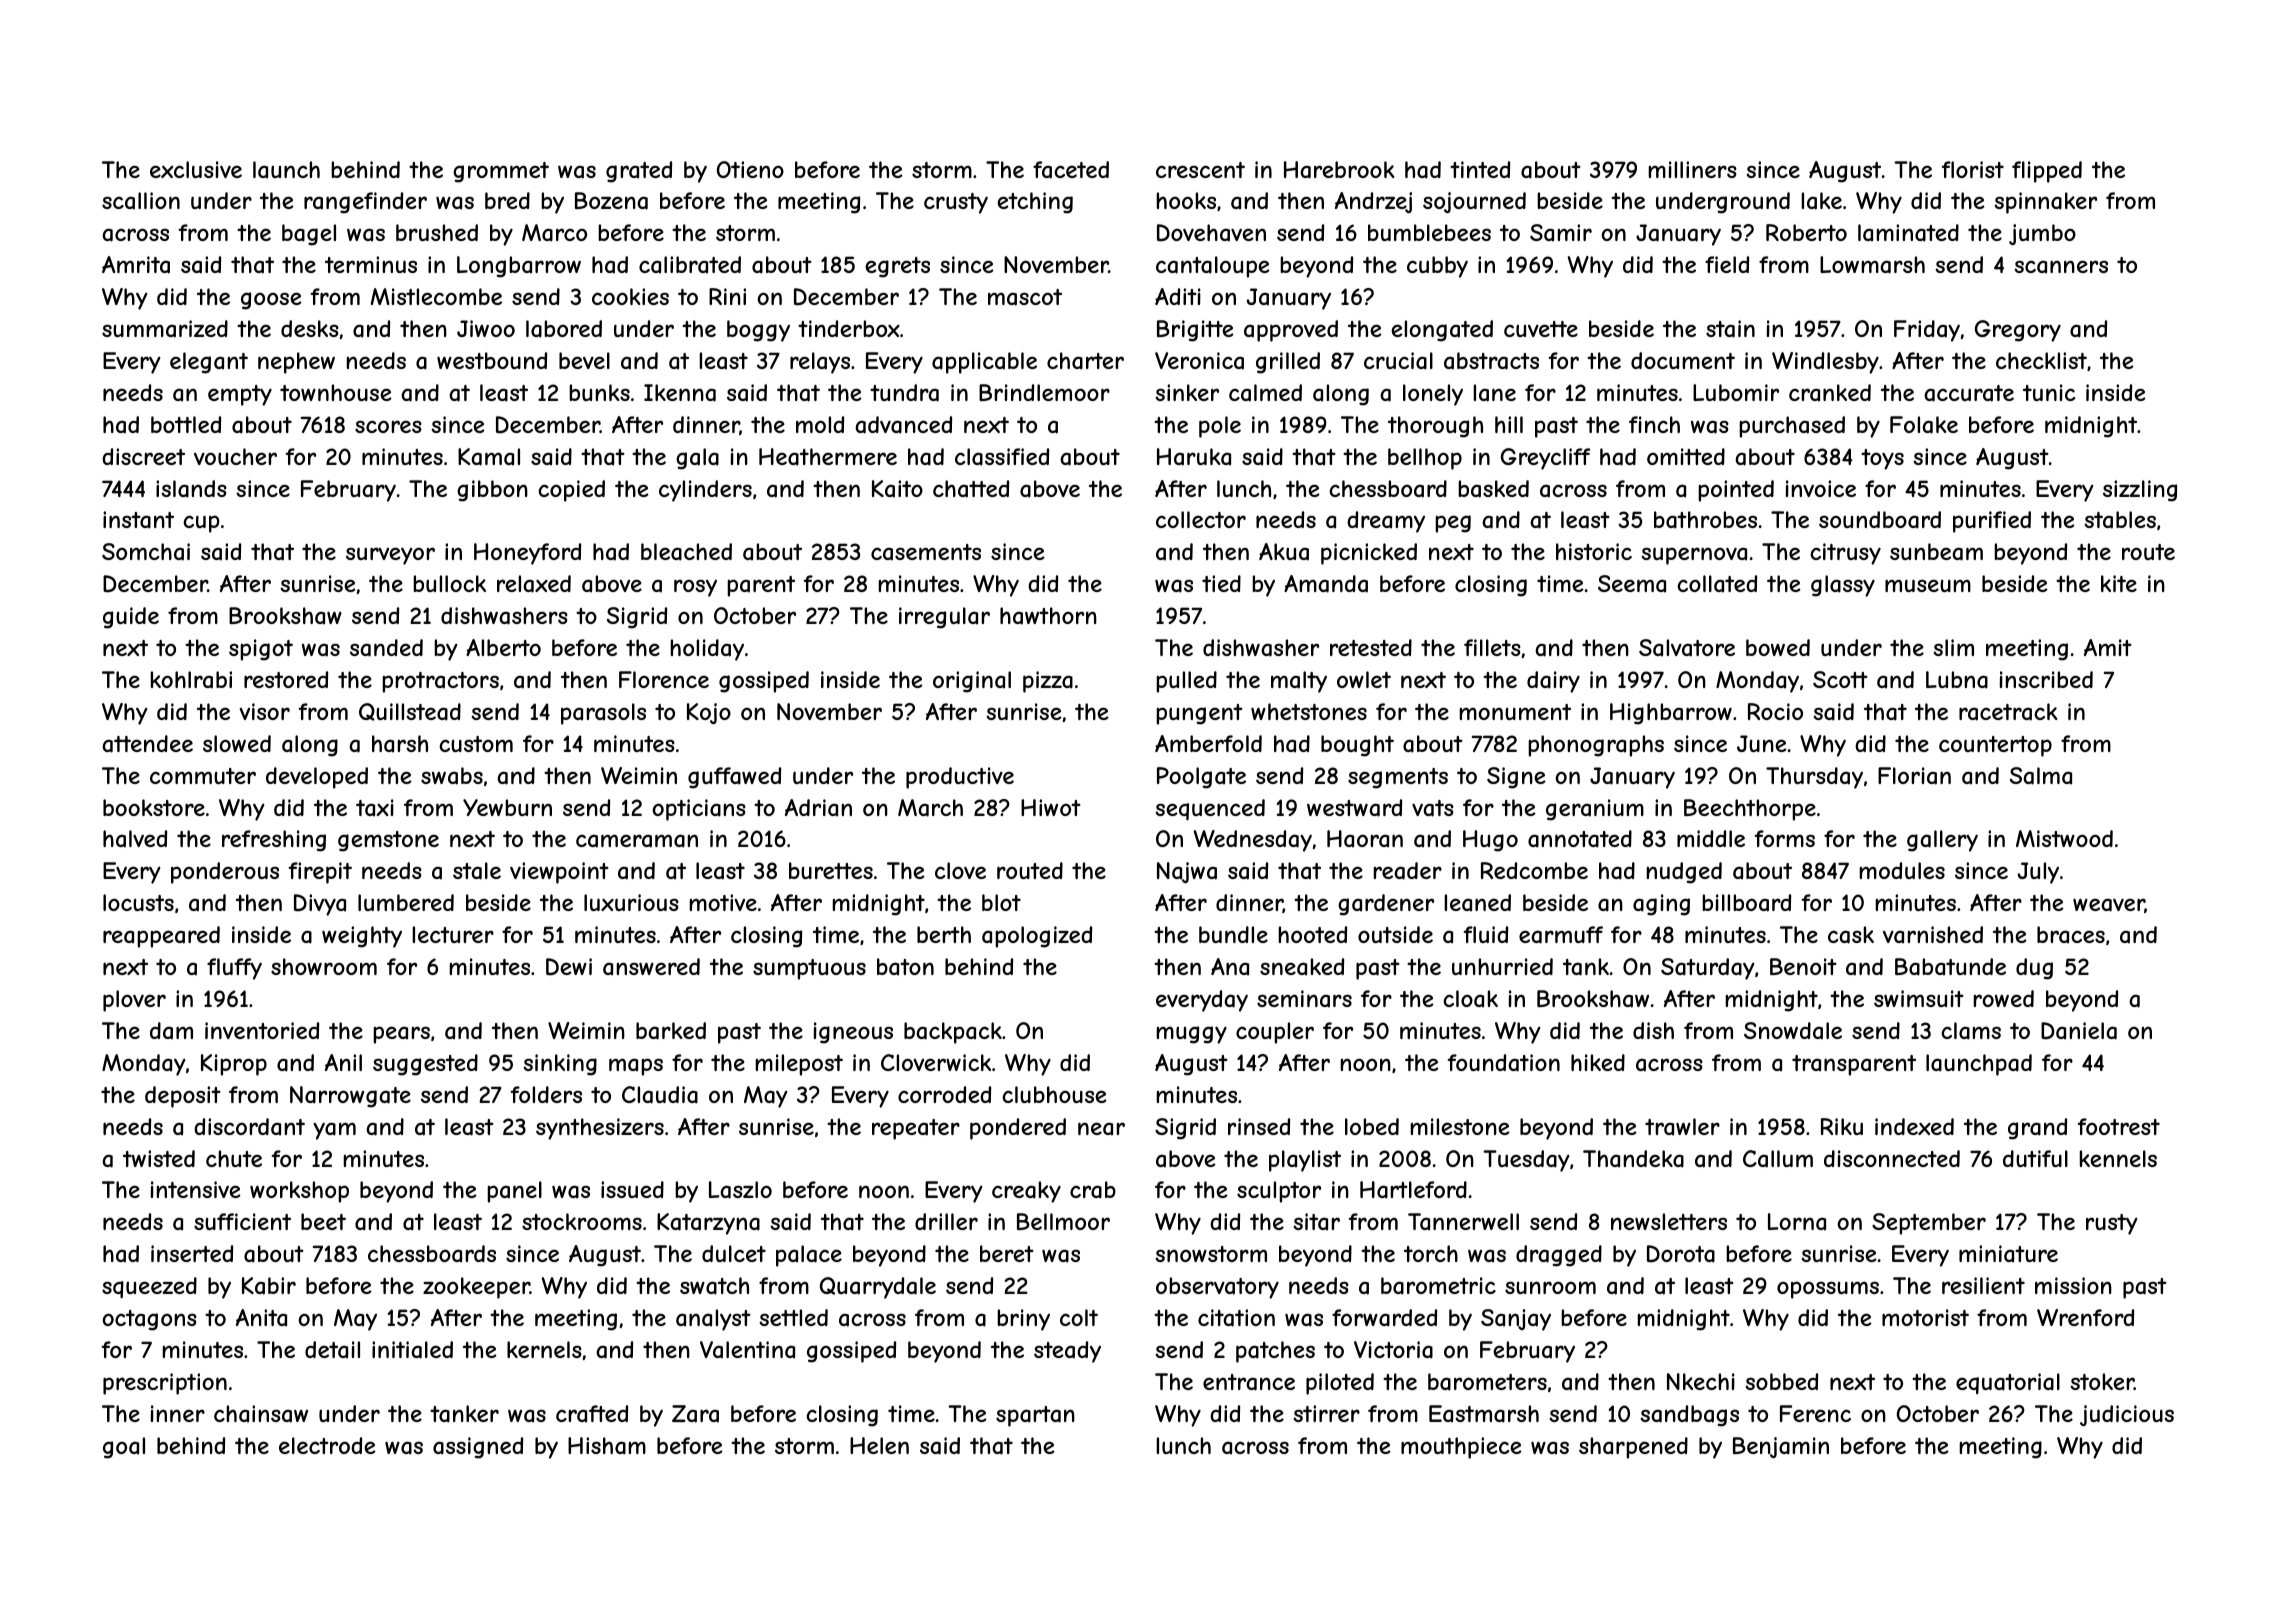 Image resolution: width=2282 pixels, height=1614 pixels. What do you see at coordinates (196, 169) in the screenshot?
I see `exclusive` at bounding box center [196, 169].
